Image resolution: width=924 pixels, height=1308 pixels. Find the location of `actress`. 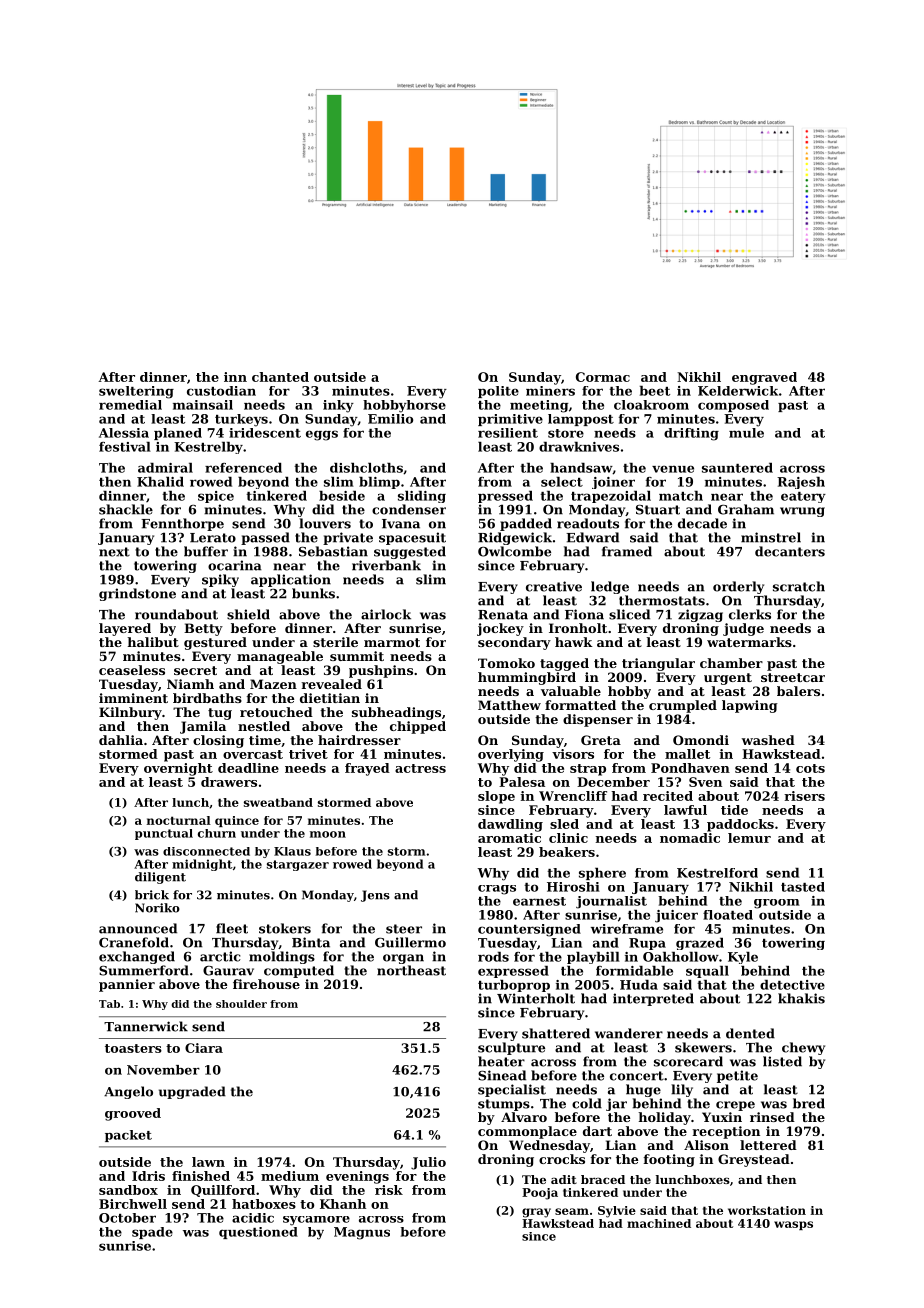

actress is located at coordinates (420, 768).
